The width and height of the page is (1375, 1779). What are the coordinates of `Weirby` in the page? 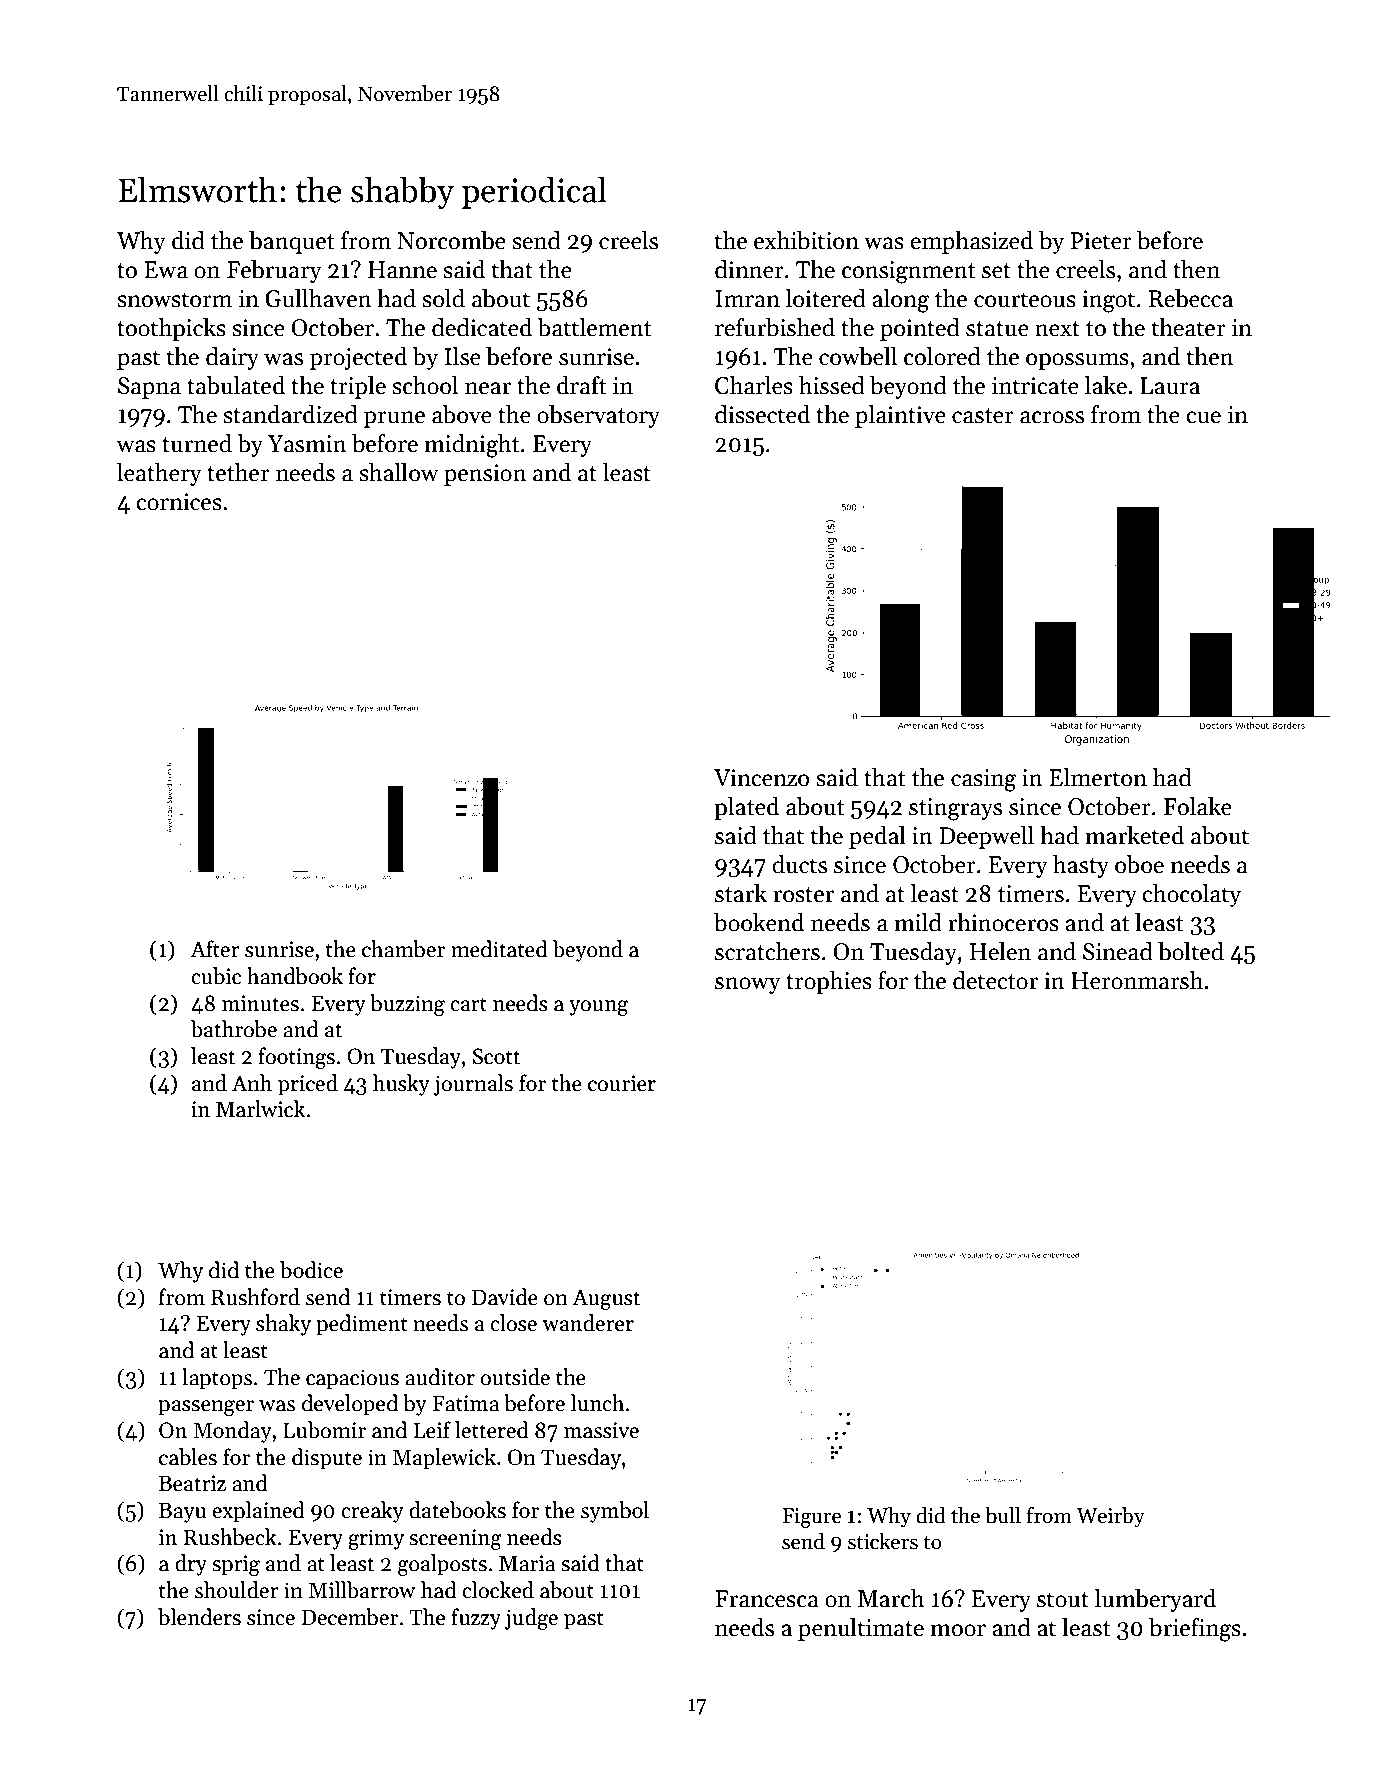 It's located at (1110, 1517).
